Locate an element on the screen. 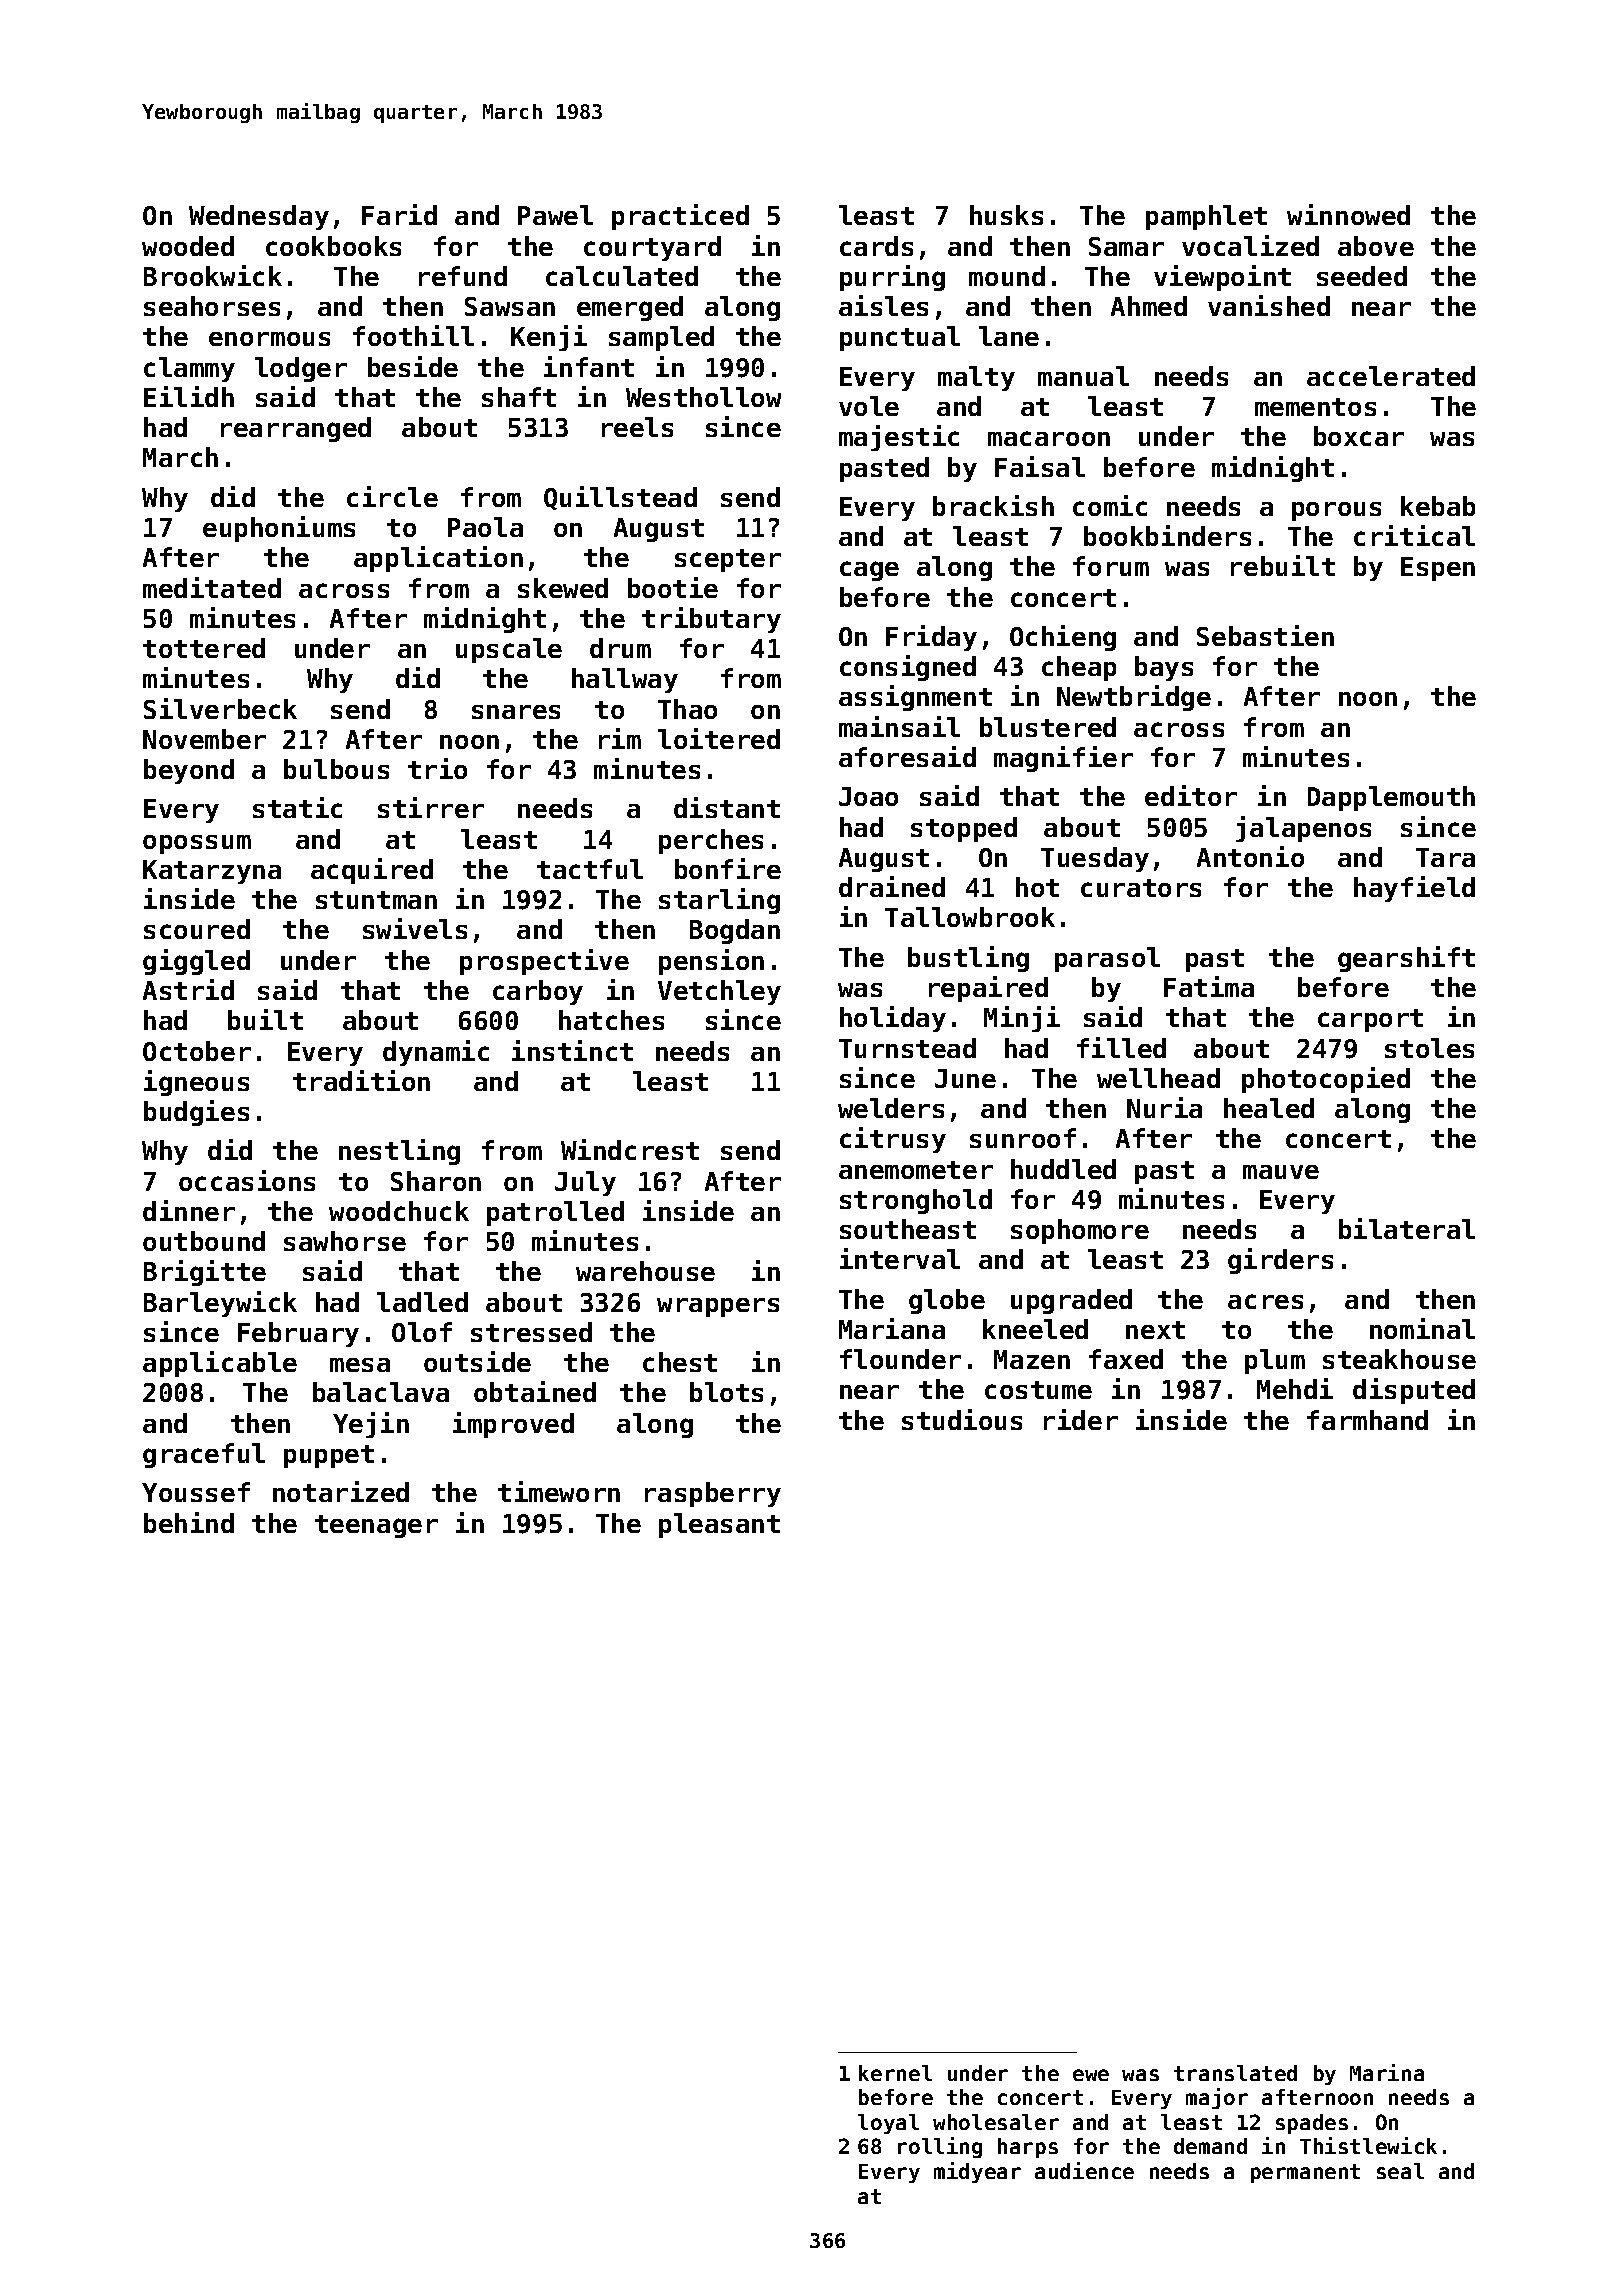  October is located at coordinates (197, 1051).
